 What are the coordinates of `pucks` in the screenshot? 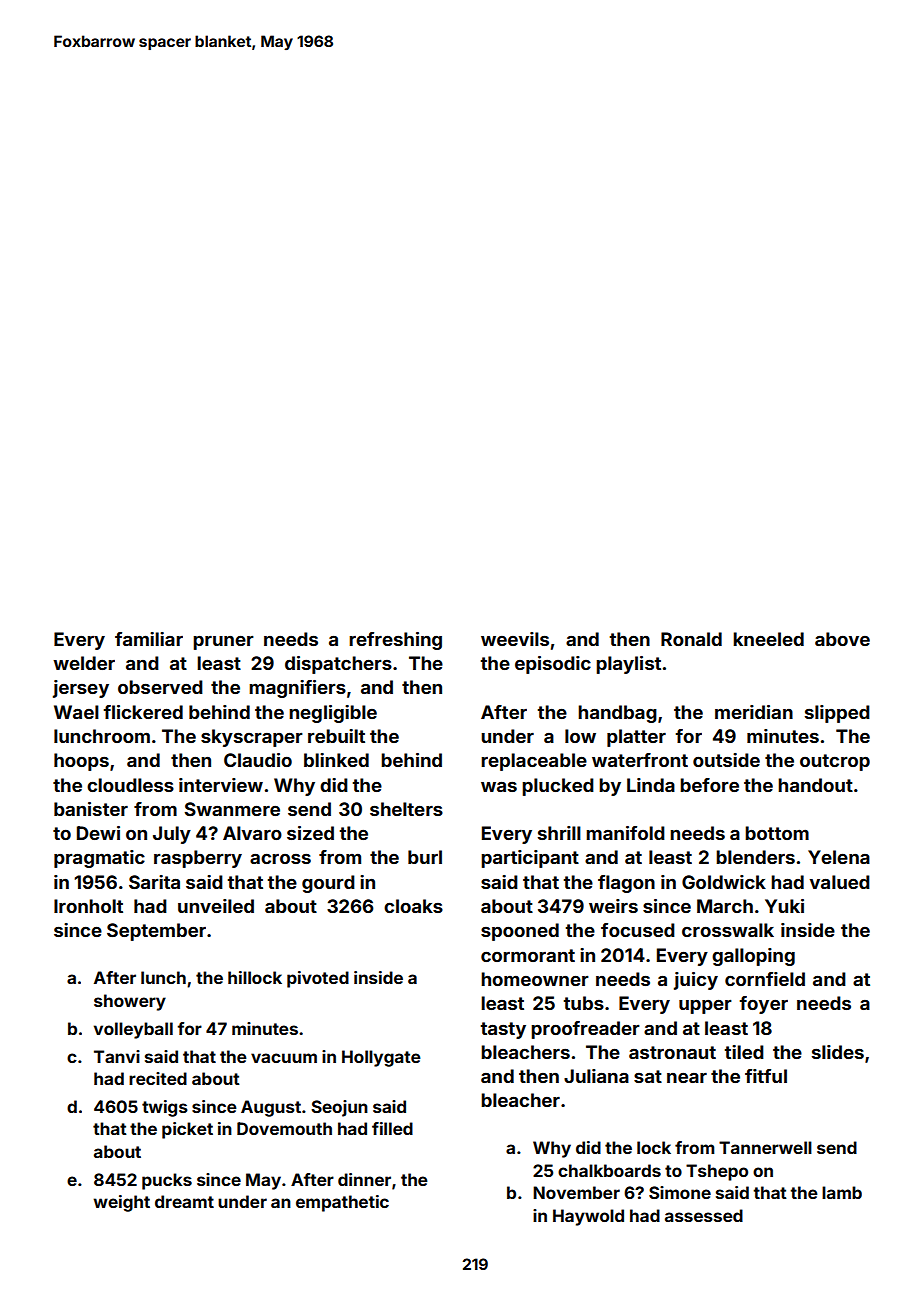 It's located at (167, 1181).
